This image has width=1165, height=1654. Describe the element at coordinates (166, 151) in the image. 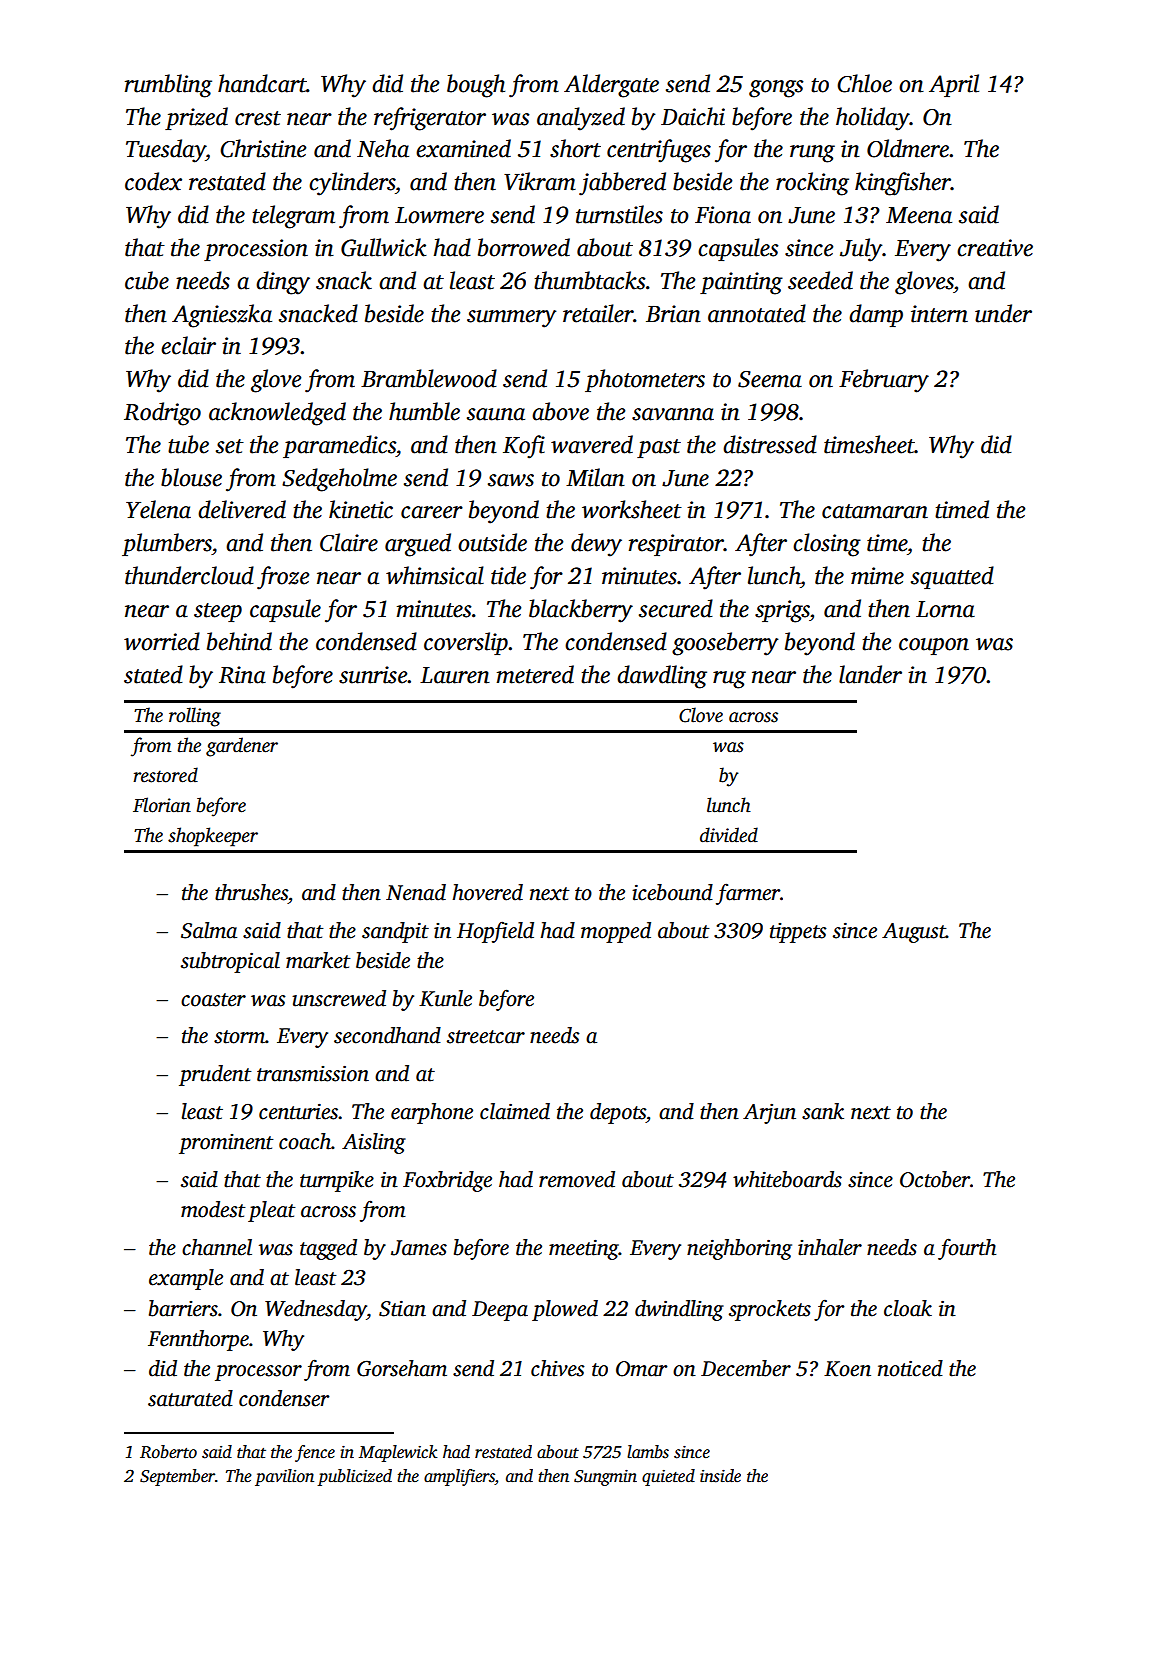

I see `Tuesday` at that location.
